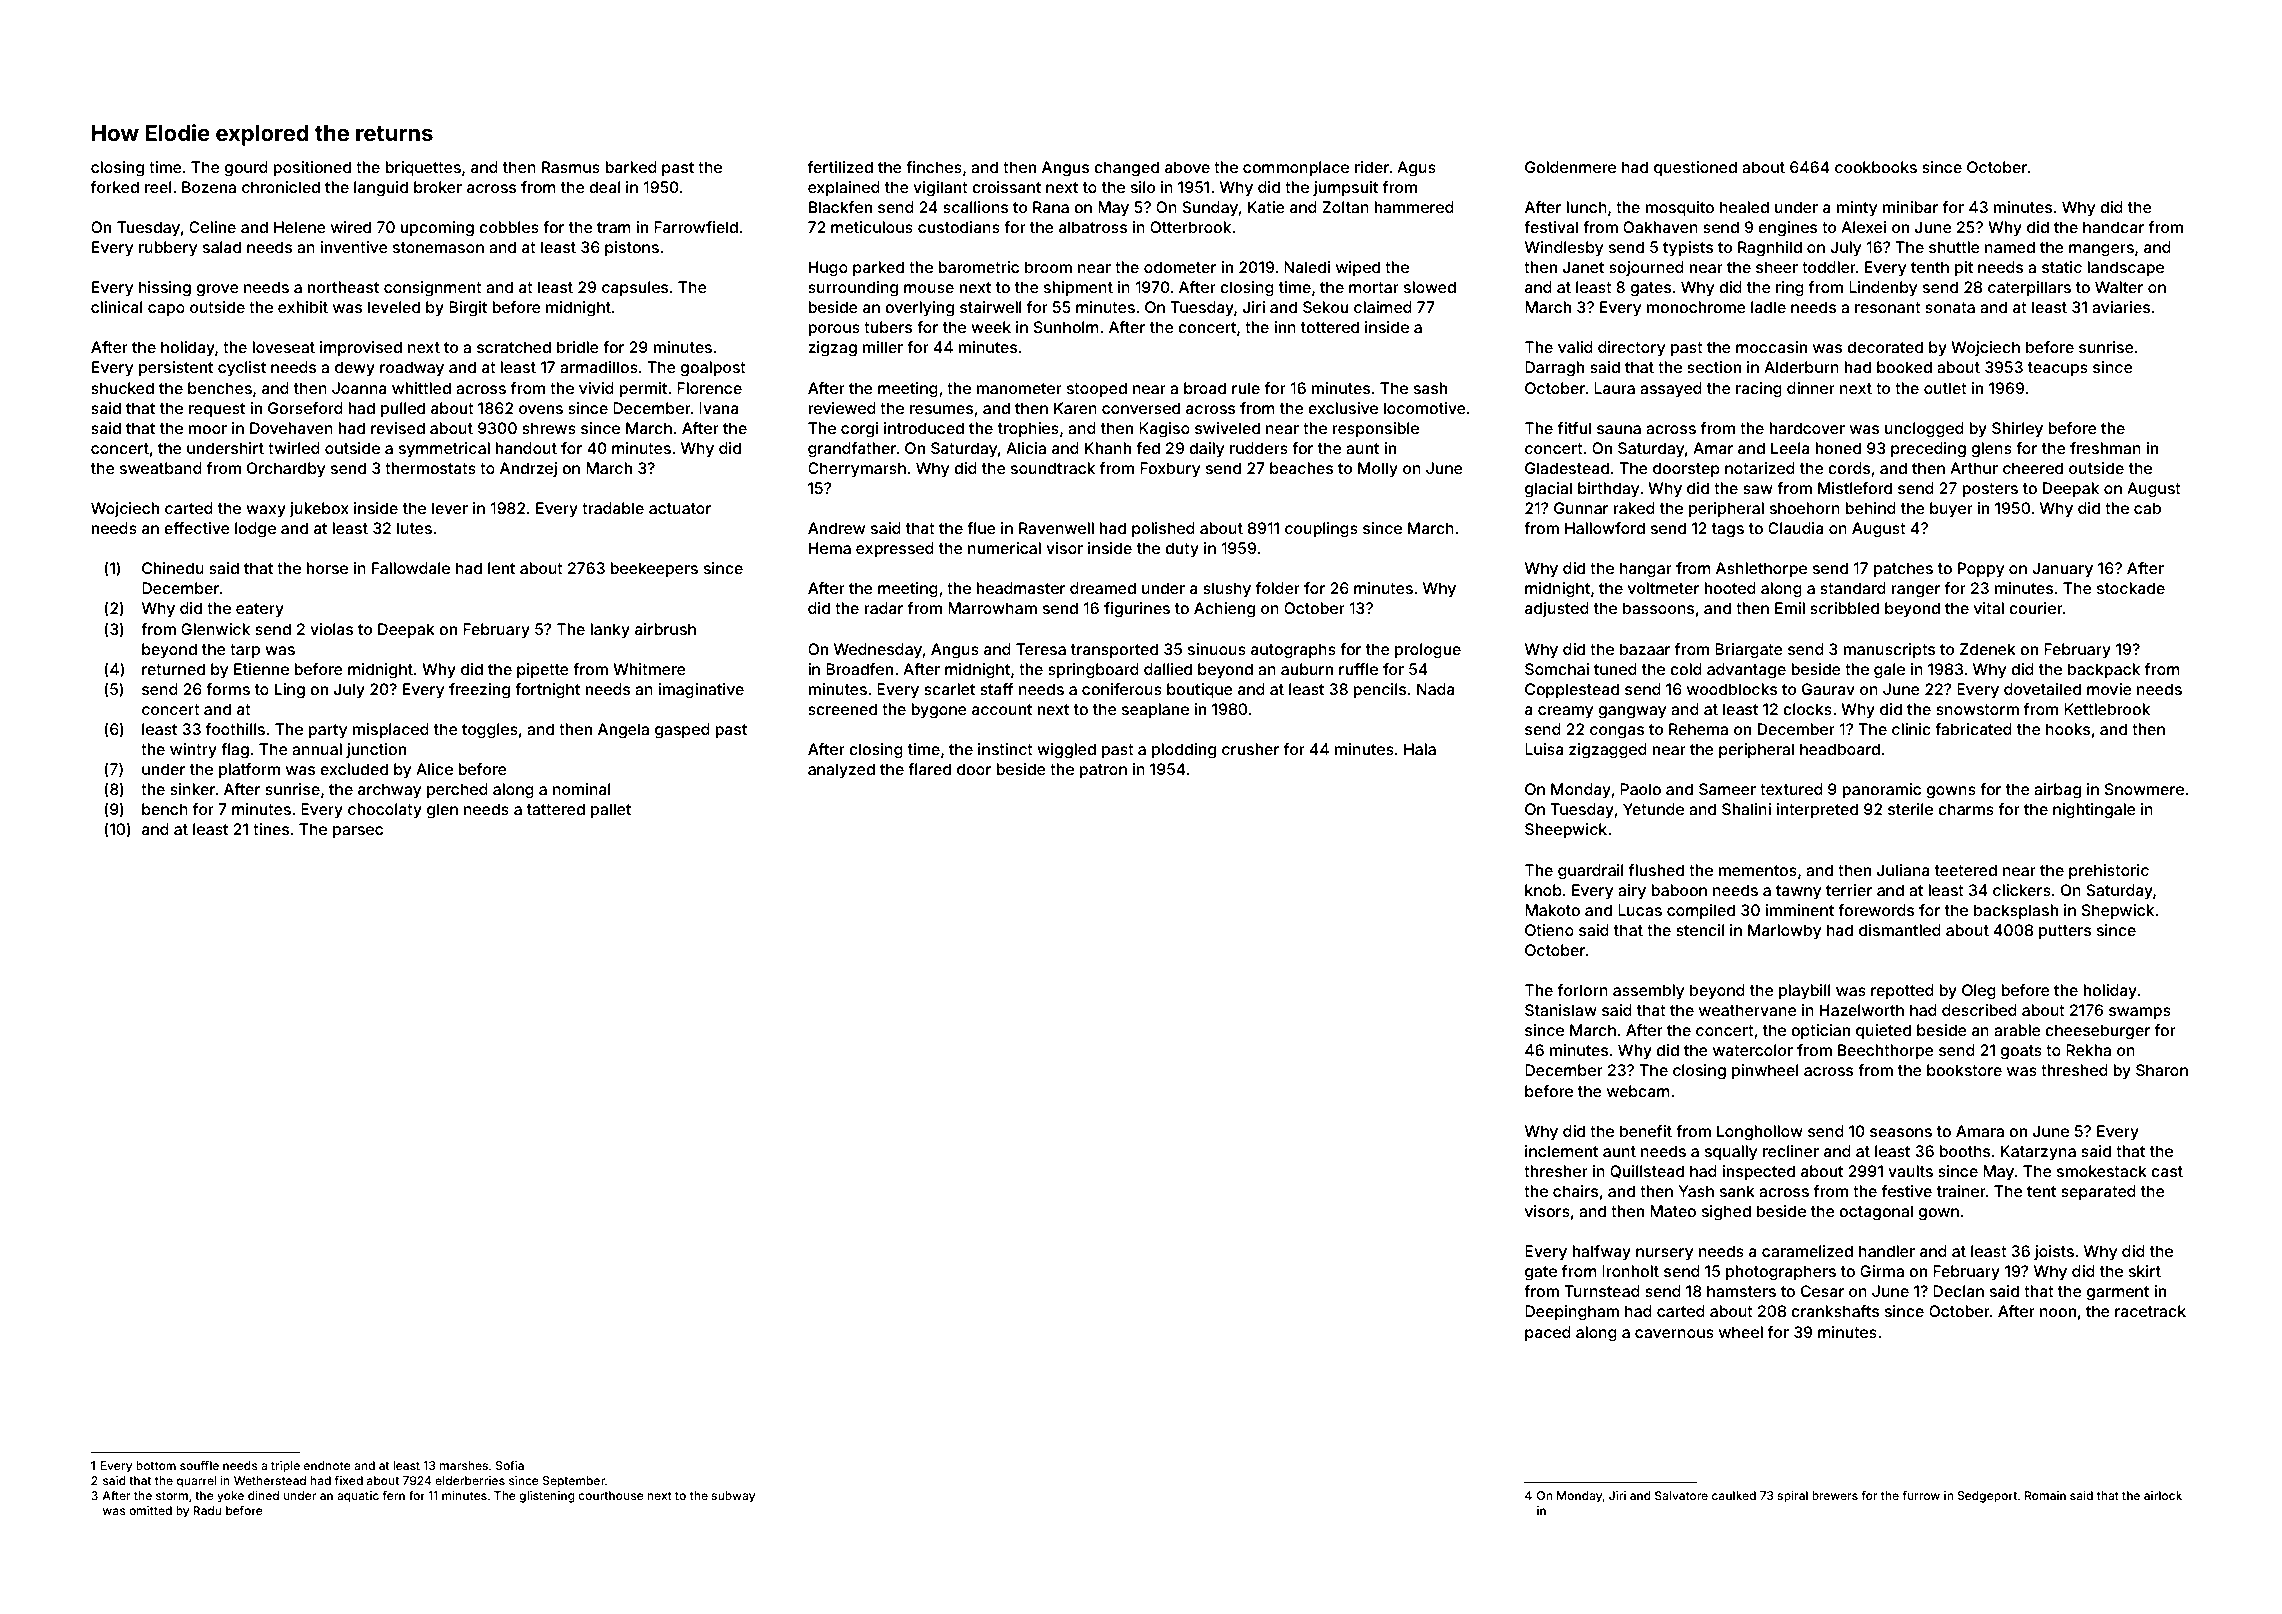 Image resolution: width=2282 pixels, height=1614 pixels. Describe the element at coordinates (242, 369) in the page. I see `cyclist` at that location.
